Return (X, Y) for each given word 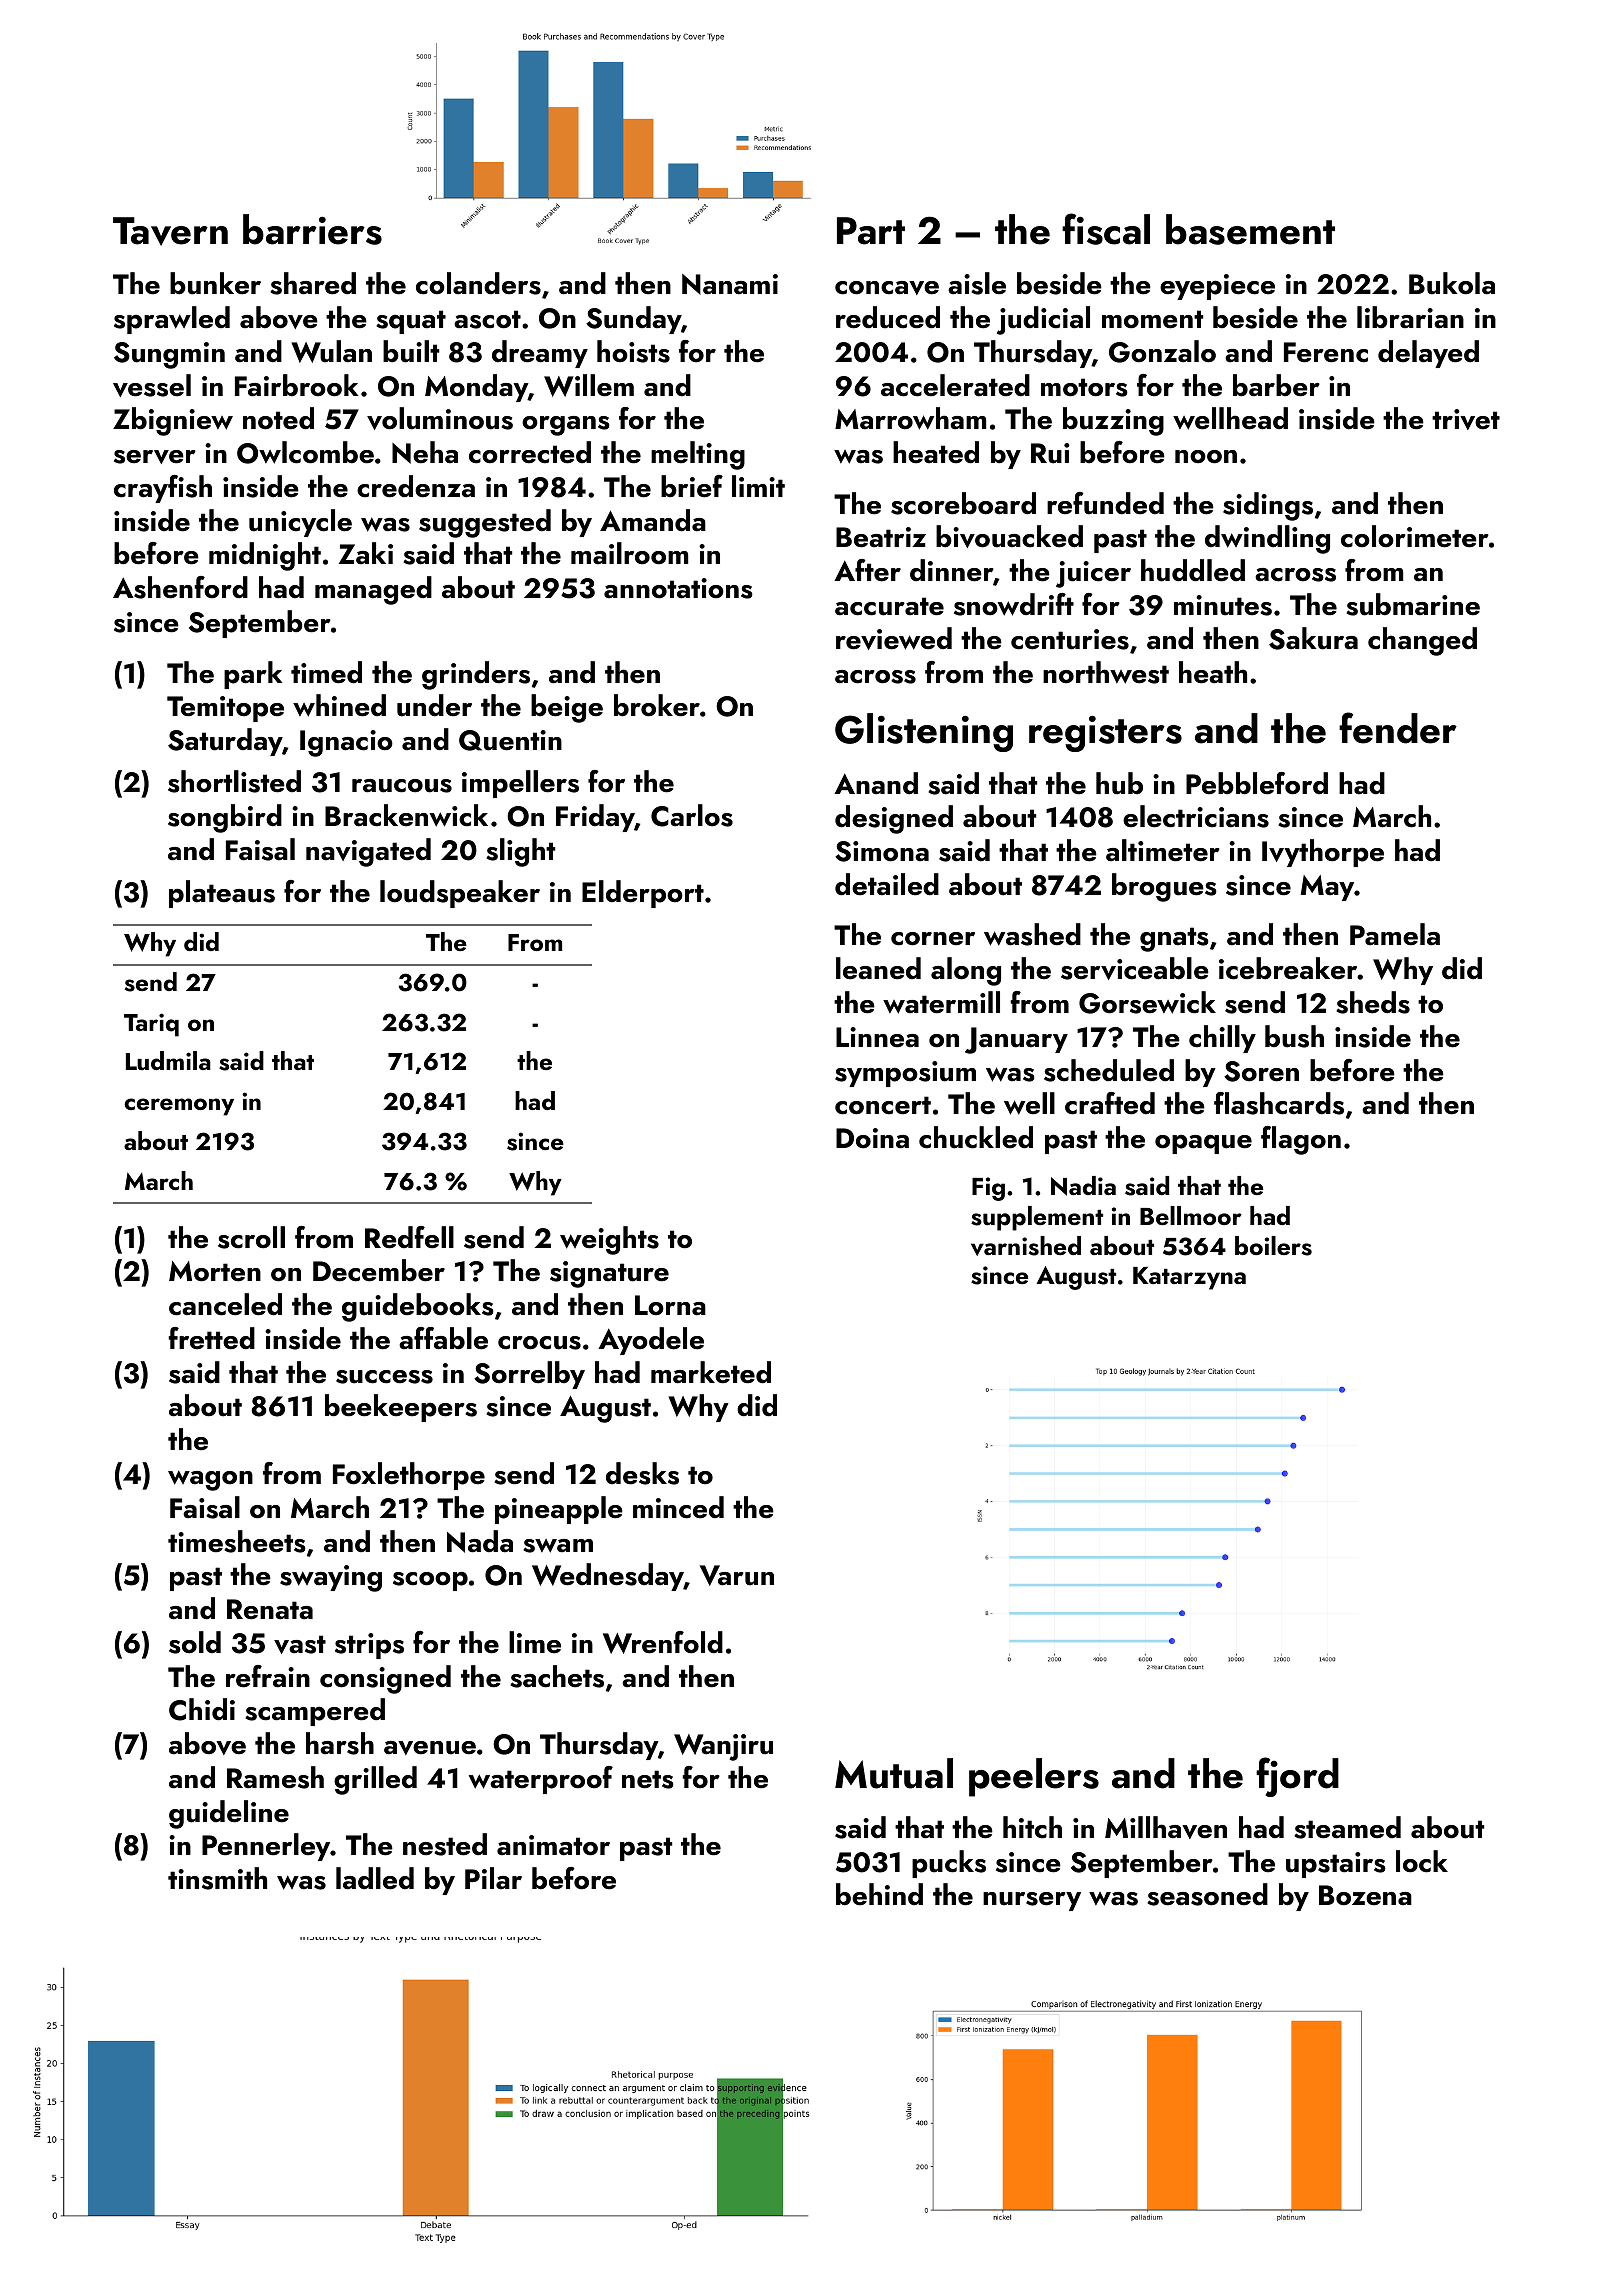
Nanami (730, 284)
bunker (215, 283)
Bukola (1452, 283)
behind (879, 1894)
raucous (402, 786)
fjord (1297, 1777)
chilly (1222, 1039)
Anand (876, 783)
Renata (270, 1609)
